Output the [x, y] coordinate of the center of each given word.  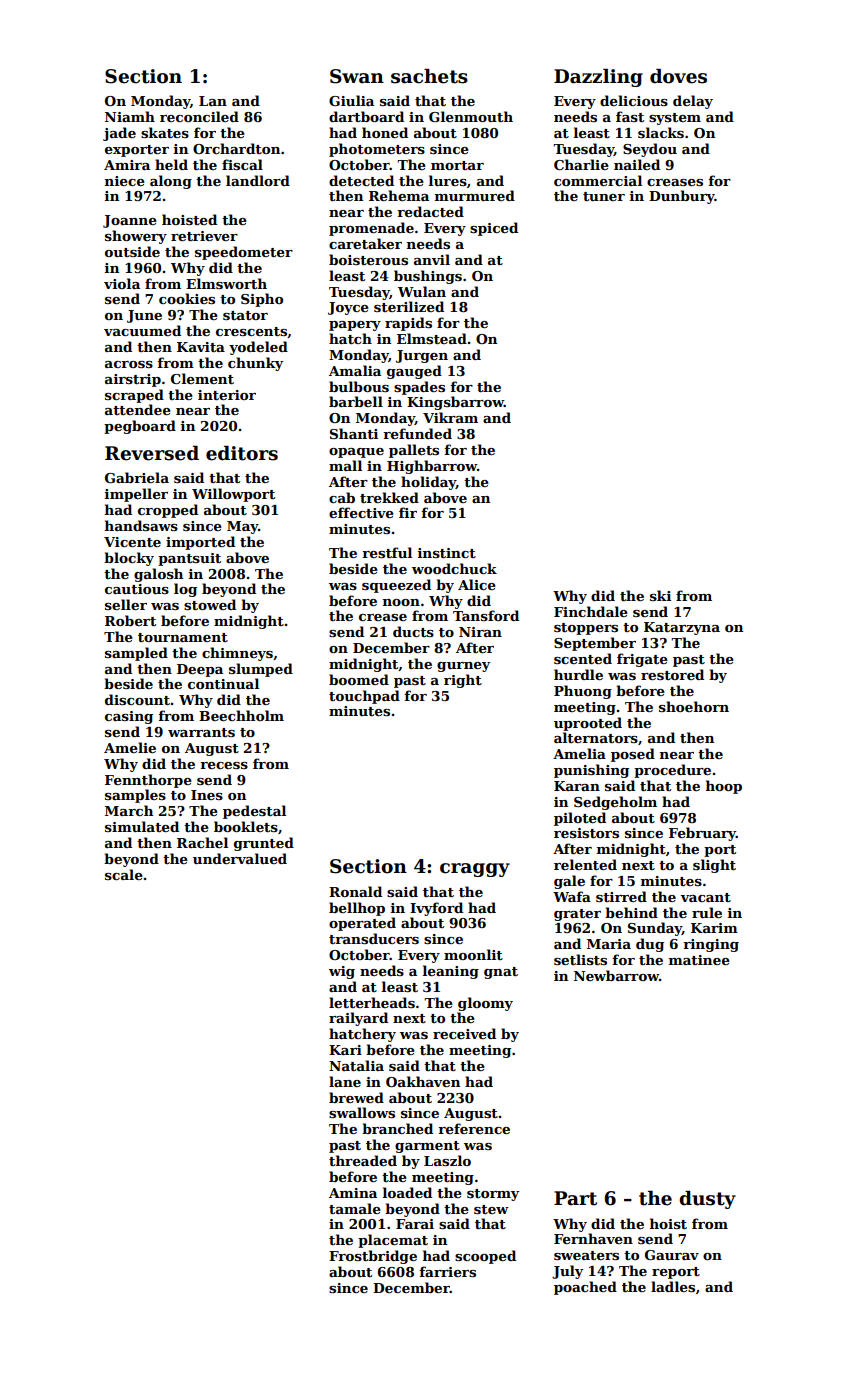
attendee [138, 409]
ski [660, 595]
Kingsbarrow [455, 403]
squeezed [396, 586]
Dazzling [598, 78]
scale [124, 874]
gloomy [485, 1004]
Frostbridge [373, 1257]
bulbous [359, 386]
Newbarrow [616, 975]
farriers [447, 1271]
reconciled [199, 116]
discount [137, 699]
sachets [429, 76]
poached [585, 1288]
